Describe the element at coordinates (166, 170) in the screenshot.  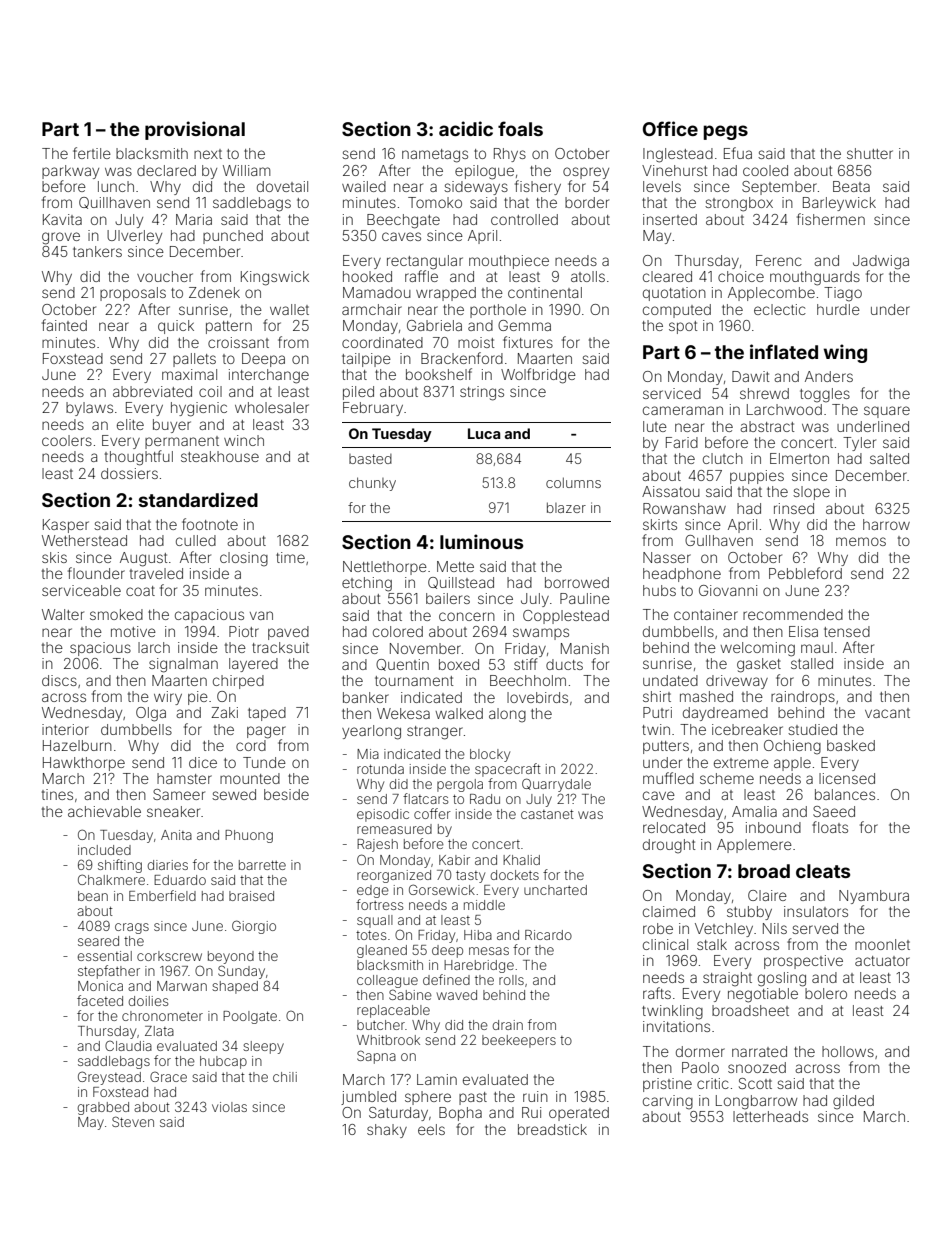
I see `declared` at that location.
